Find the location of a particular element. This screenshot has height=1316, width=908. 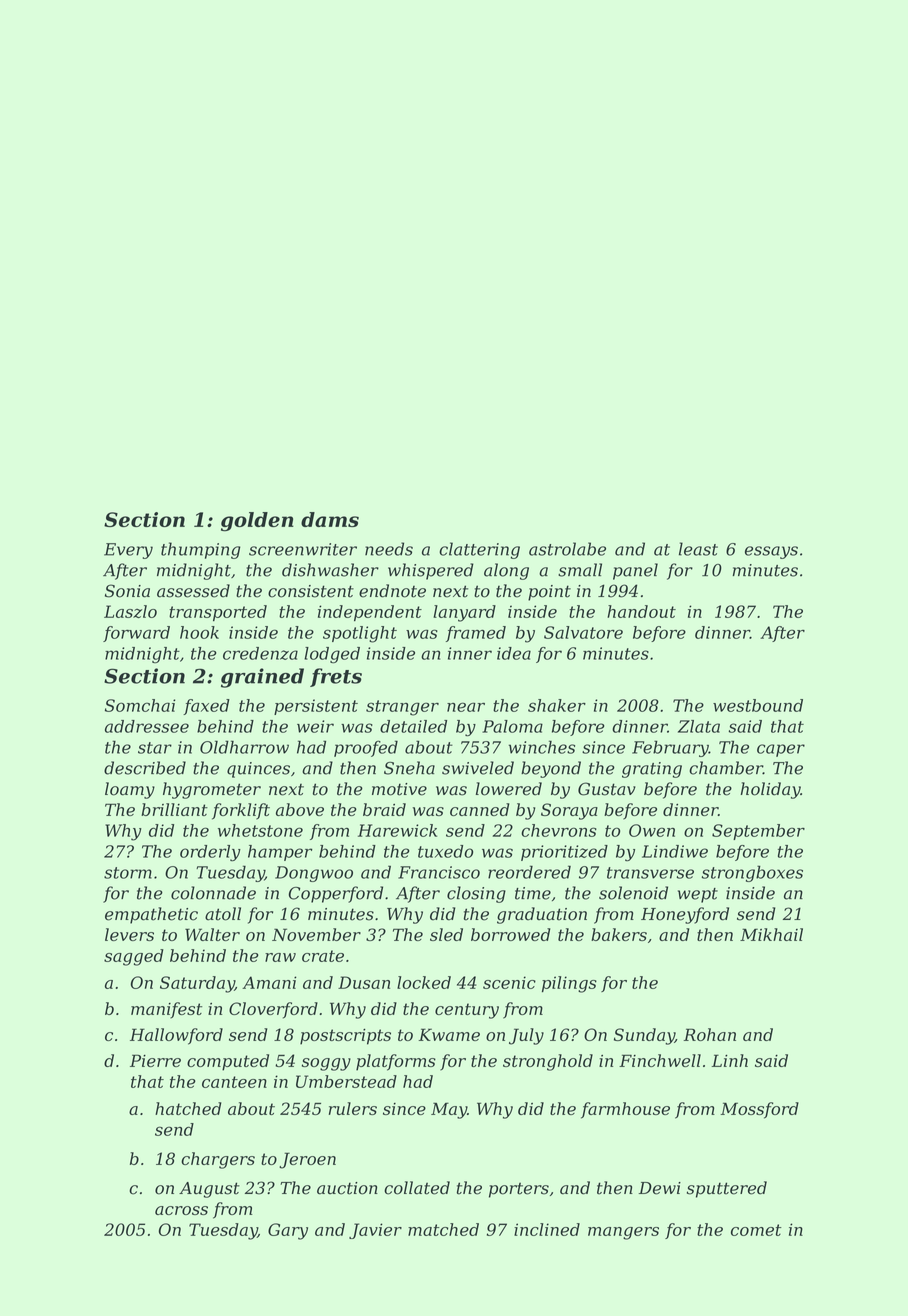

Mossford is located at coordinates (760, 1110).
